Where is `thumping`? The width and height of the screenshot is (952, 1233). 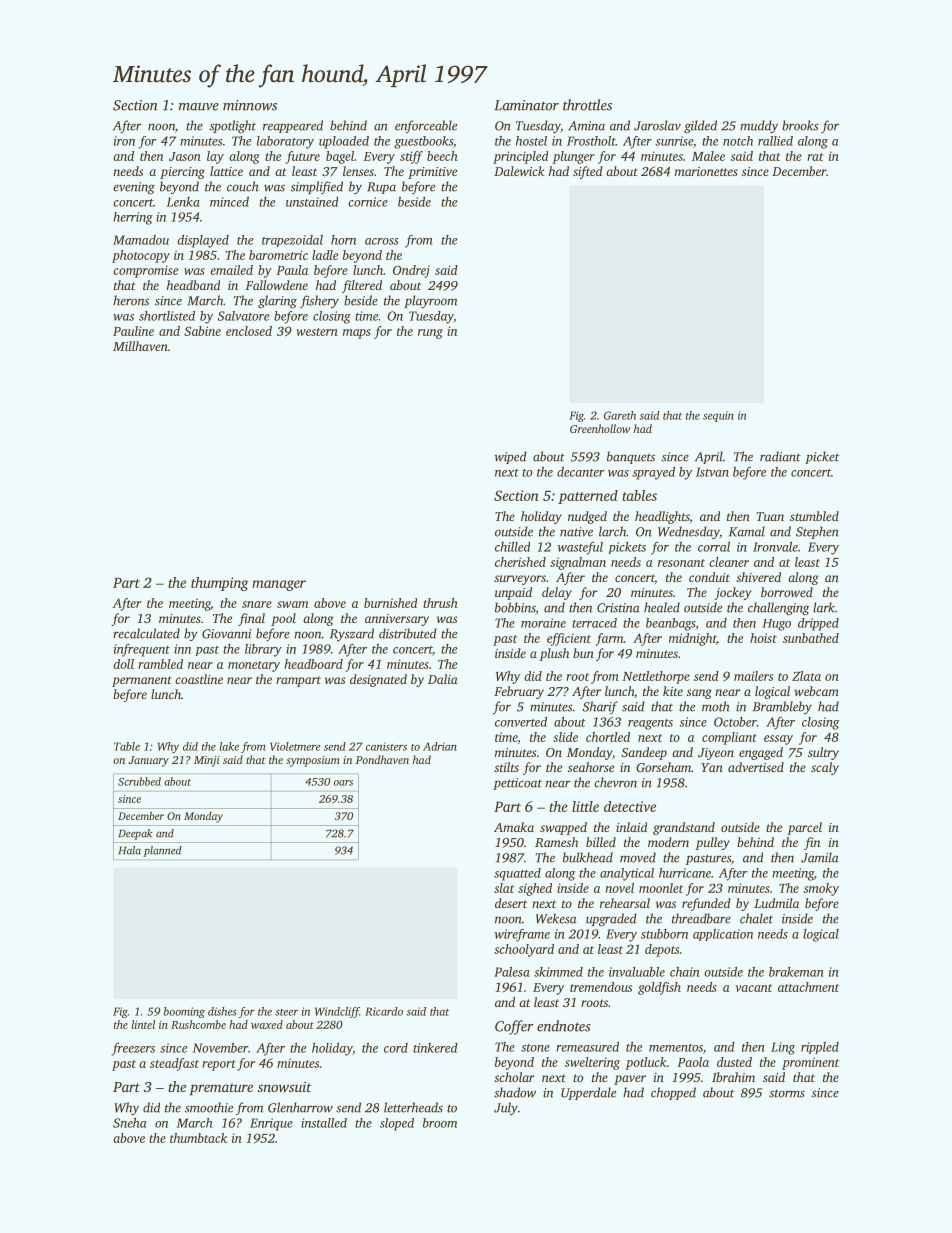 thumping is located at coordinates (219, 584).
